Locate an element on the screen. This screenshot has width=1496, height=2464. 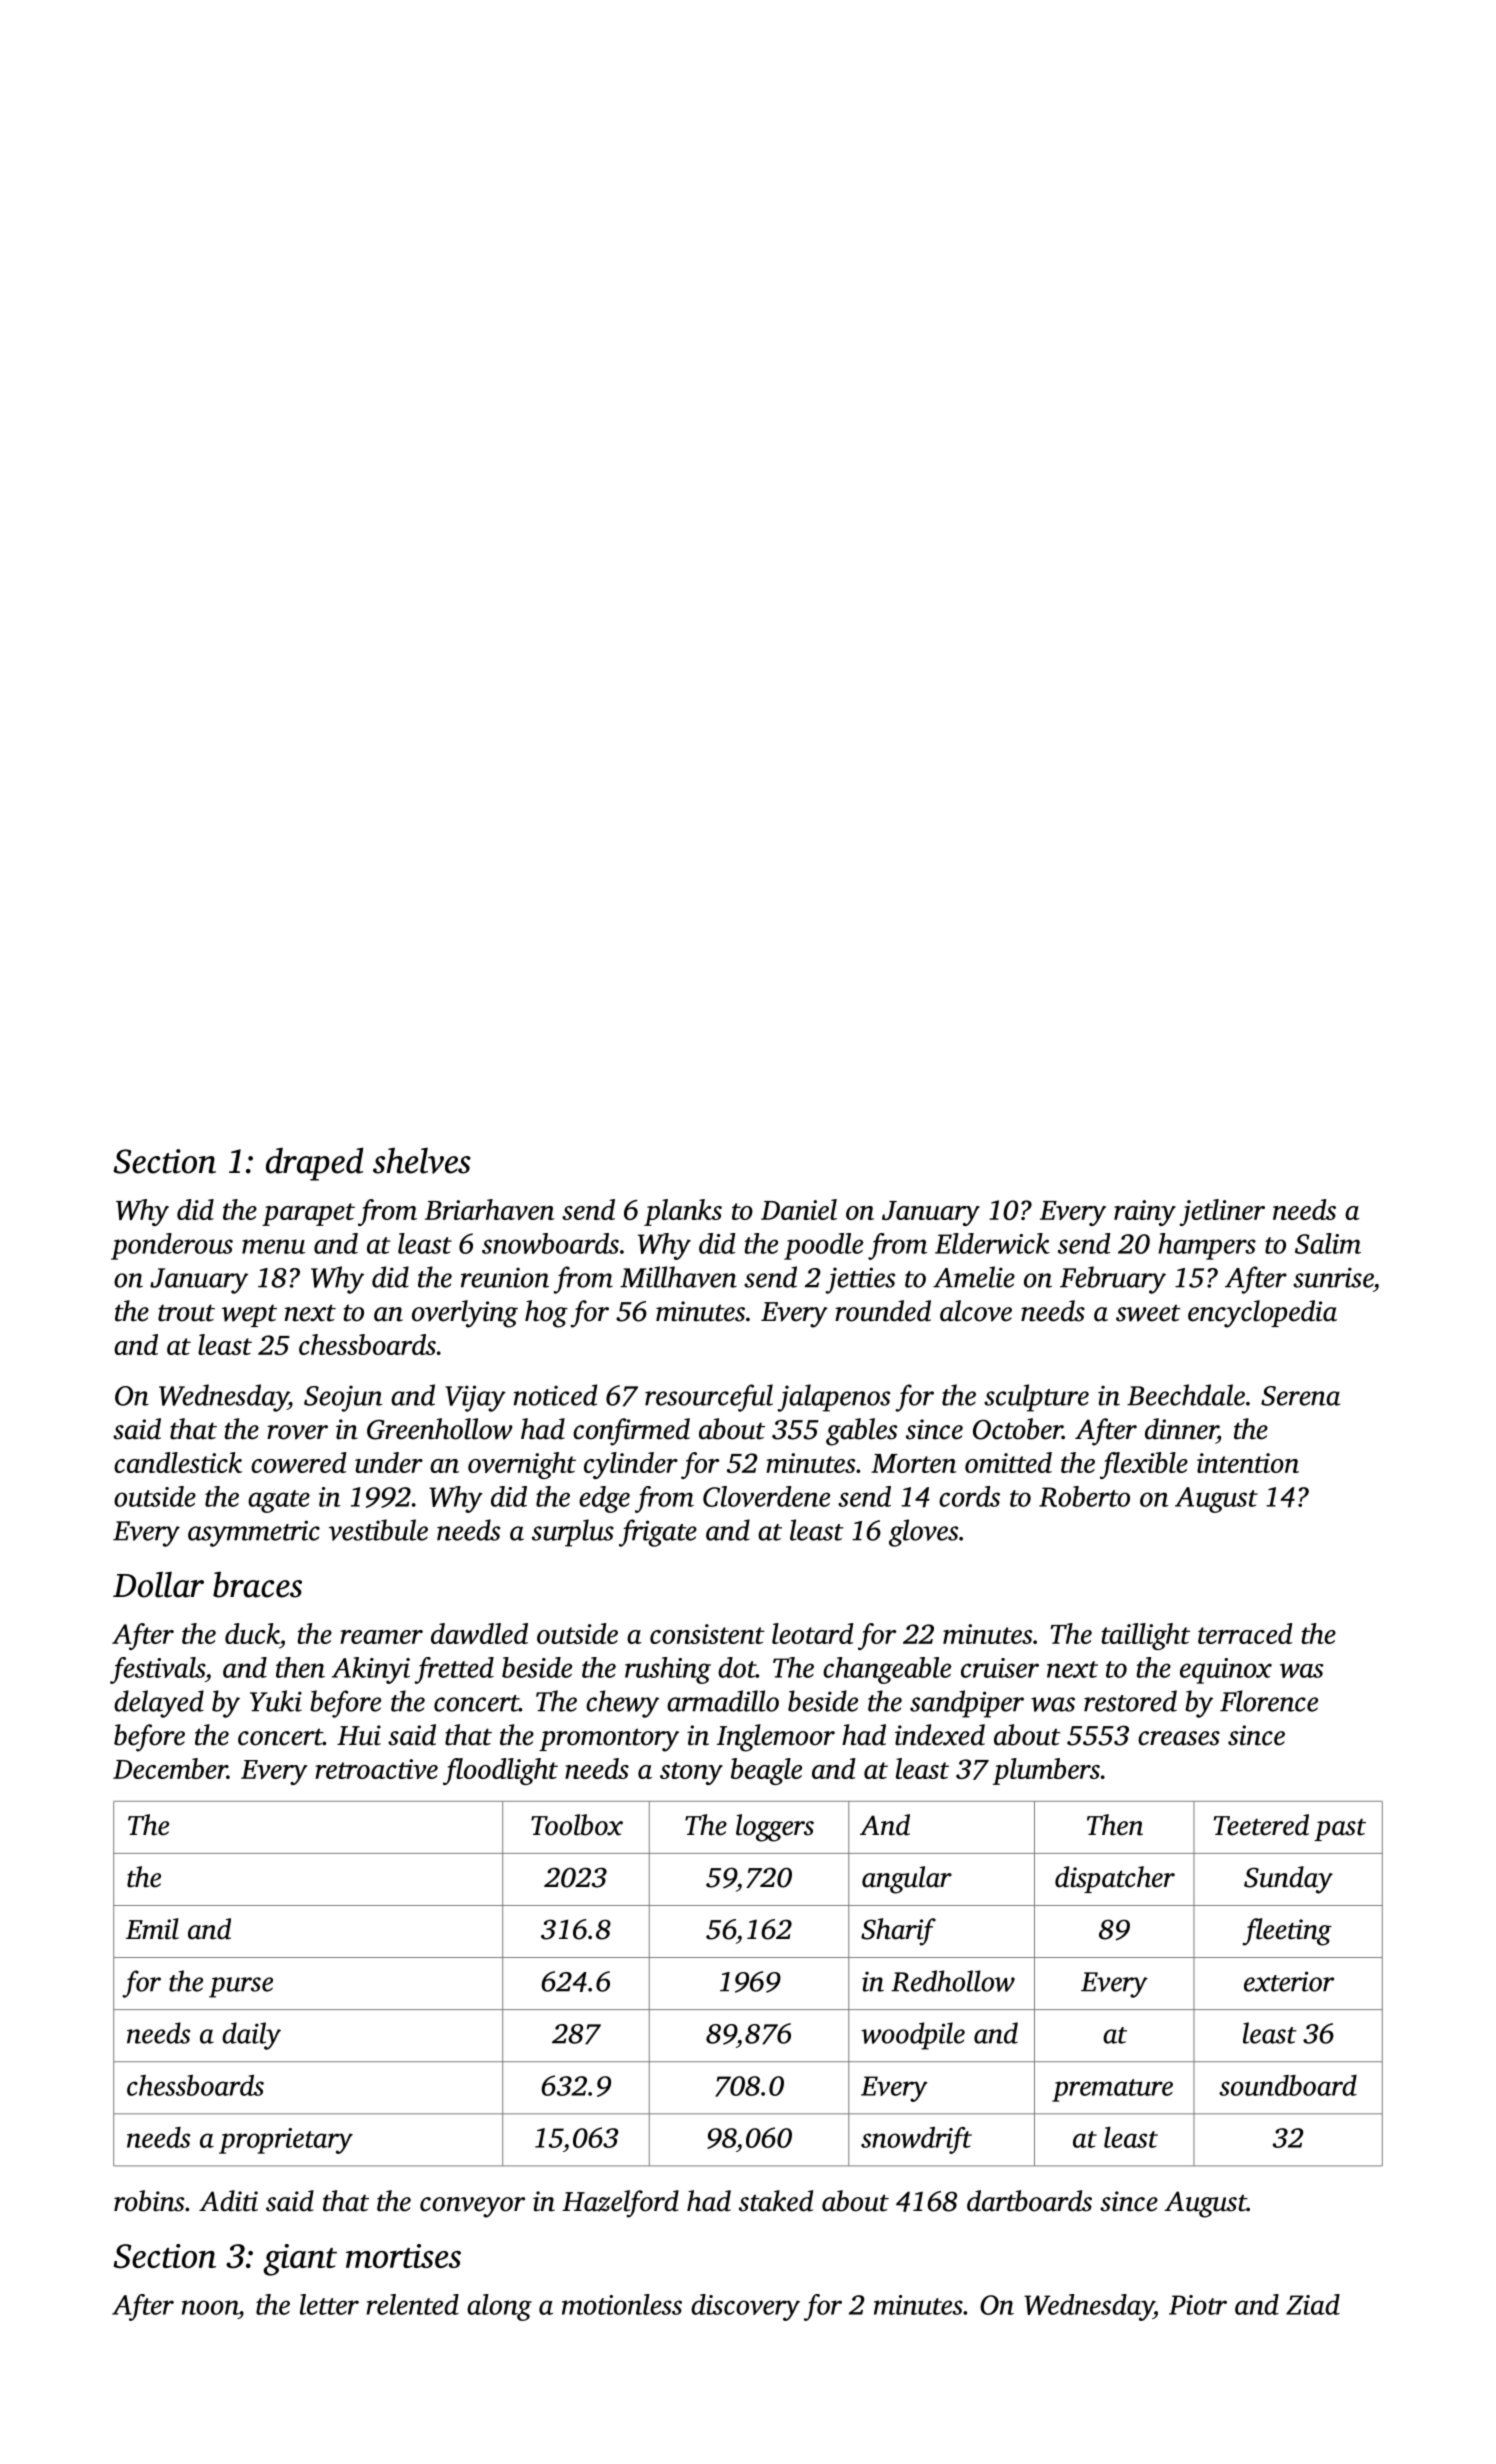
cruiser is located at coordinates (1000, 1668).
